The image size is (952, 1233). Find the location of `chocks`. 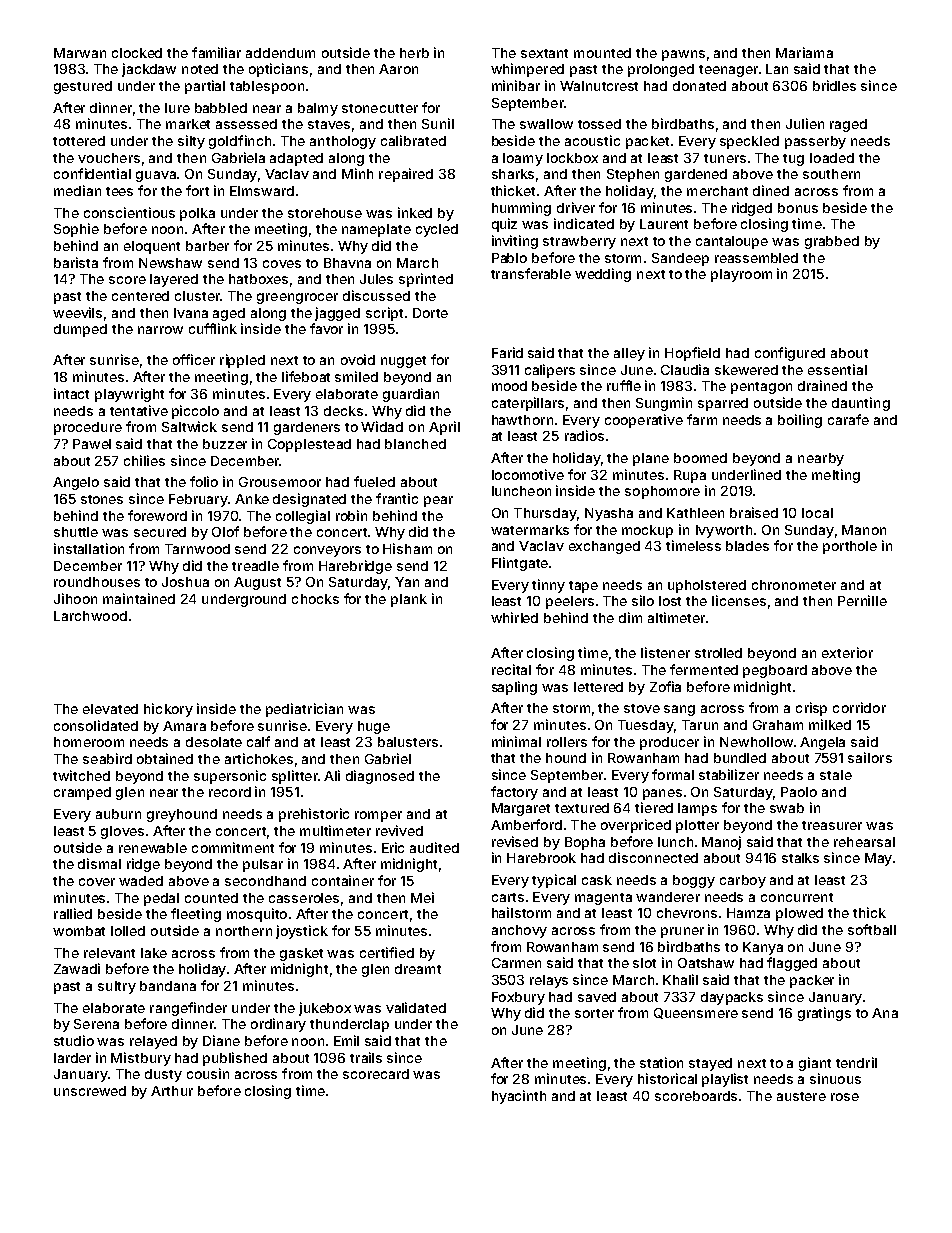

chocks is located at coordinates (315, 599).
